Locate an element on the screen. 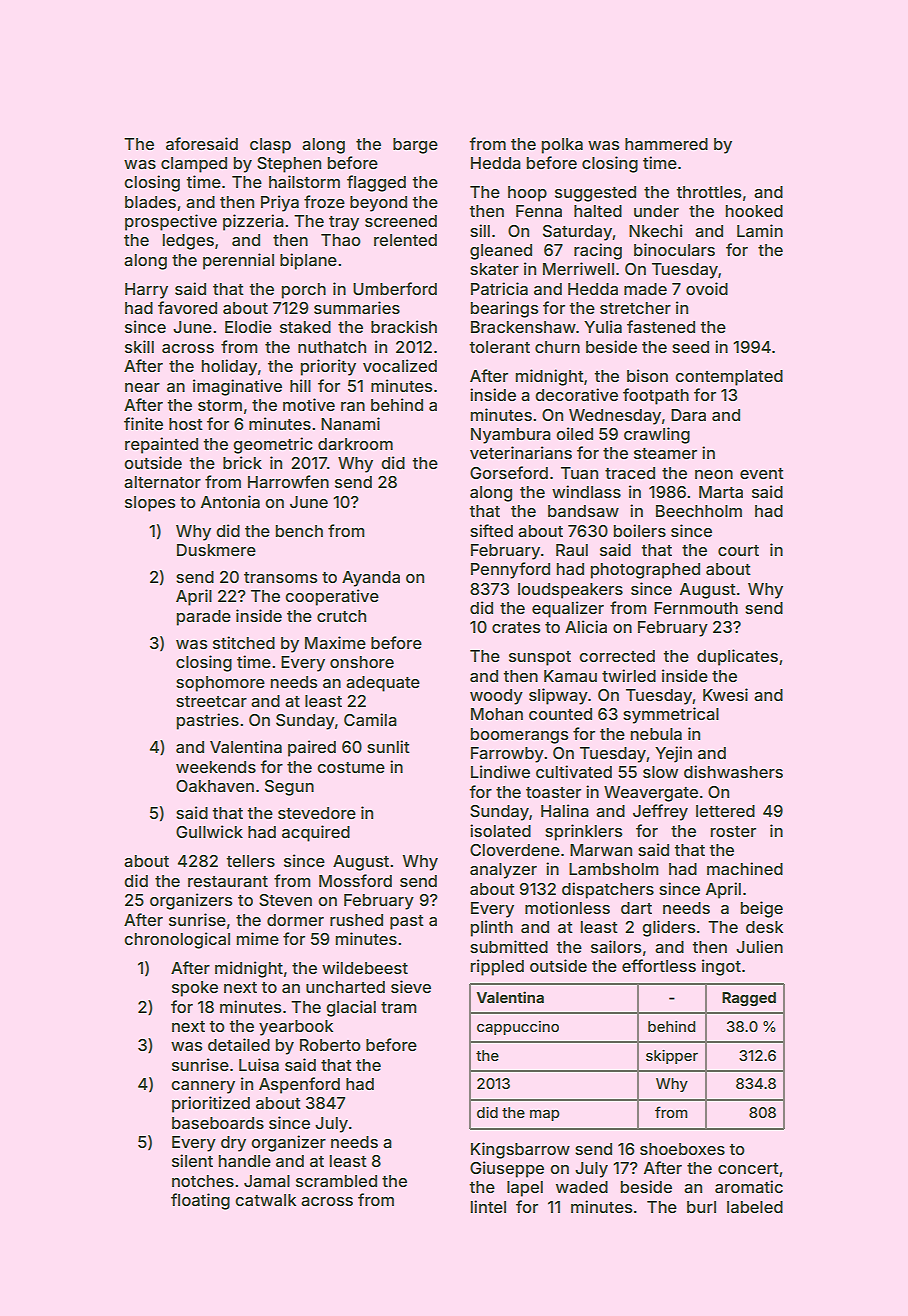  streetcar is located at coordinates (211, 701).
